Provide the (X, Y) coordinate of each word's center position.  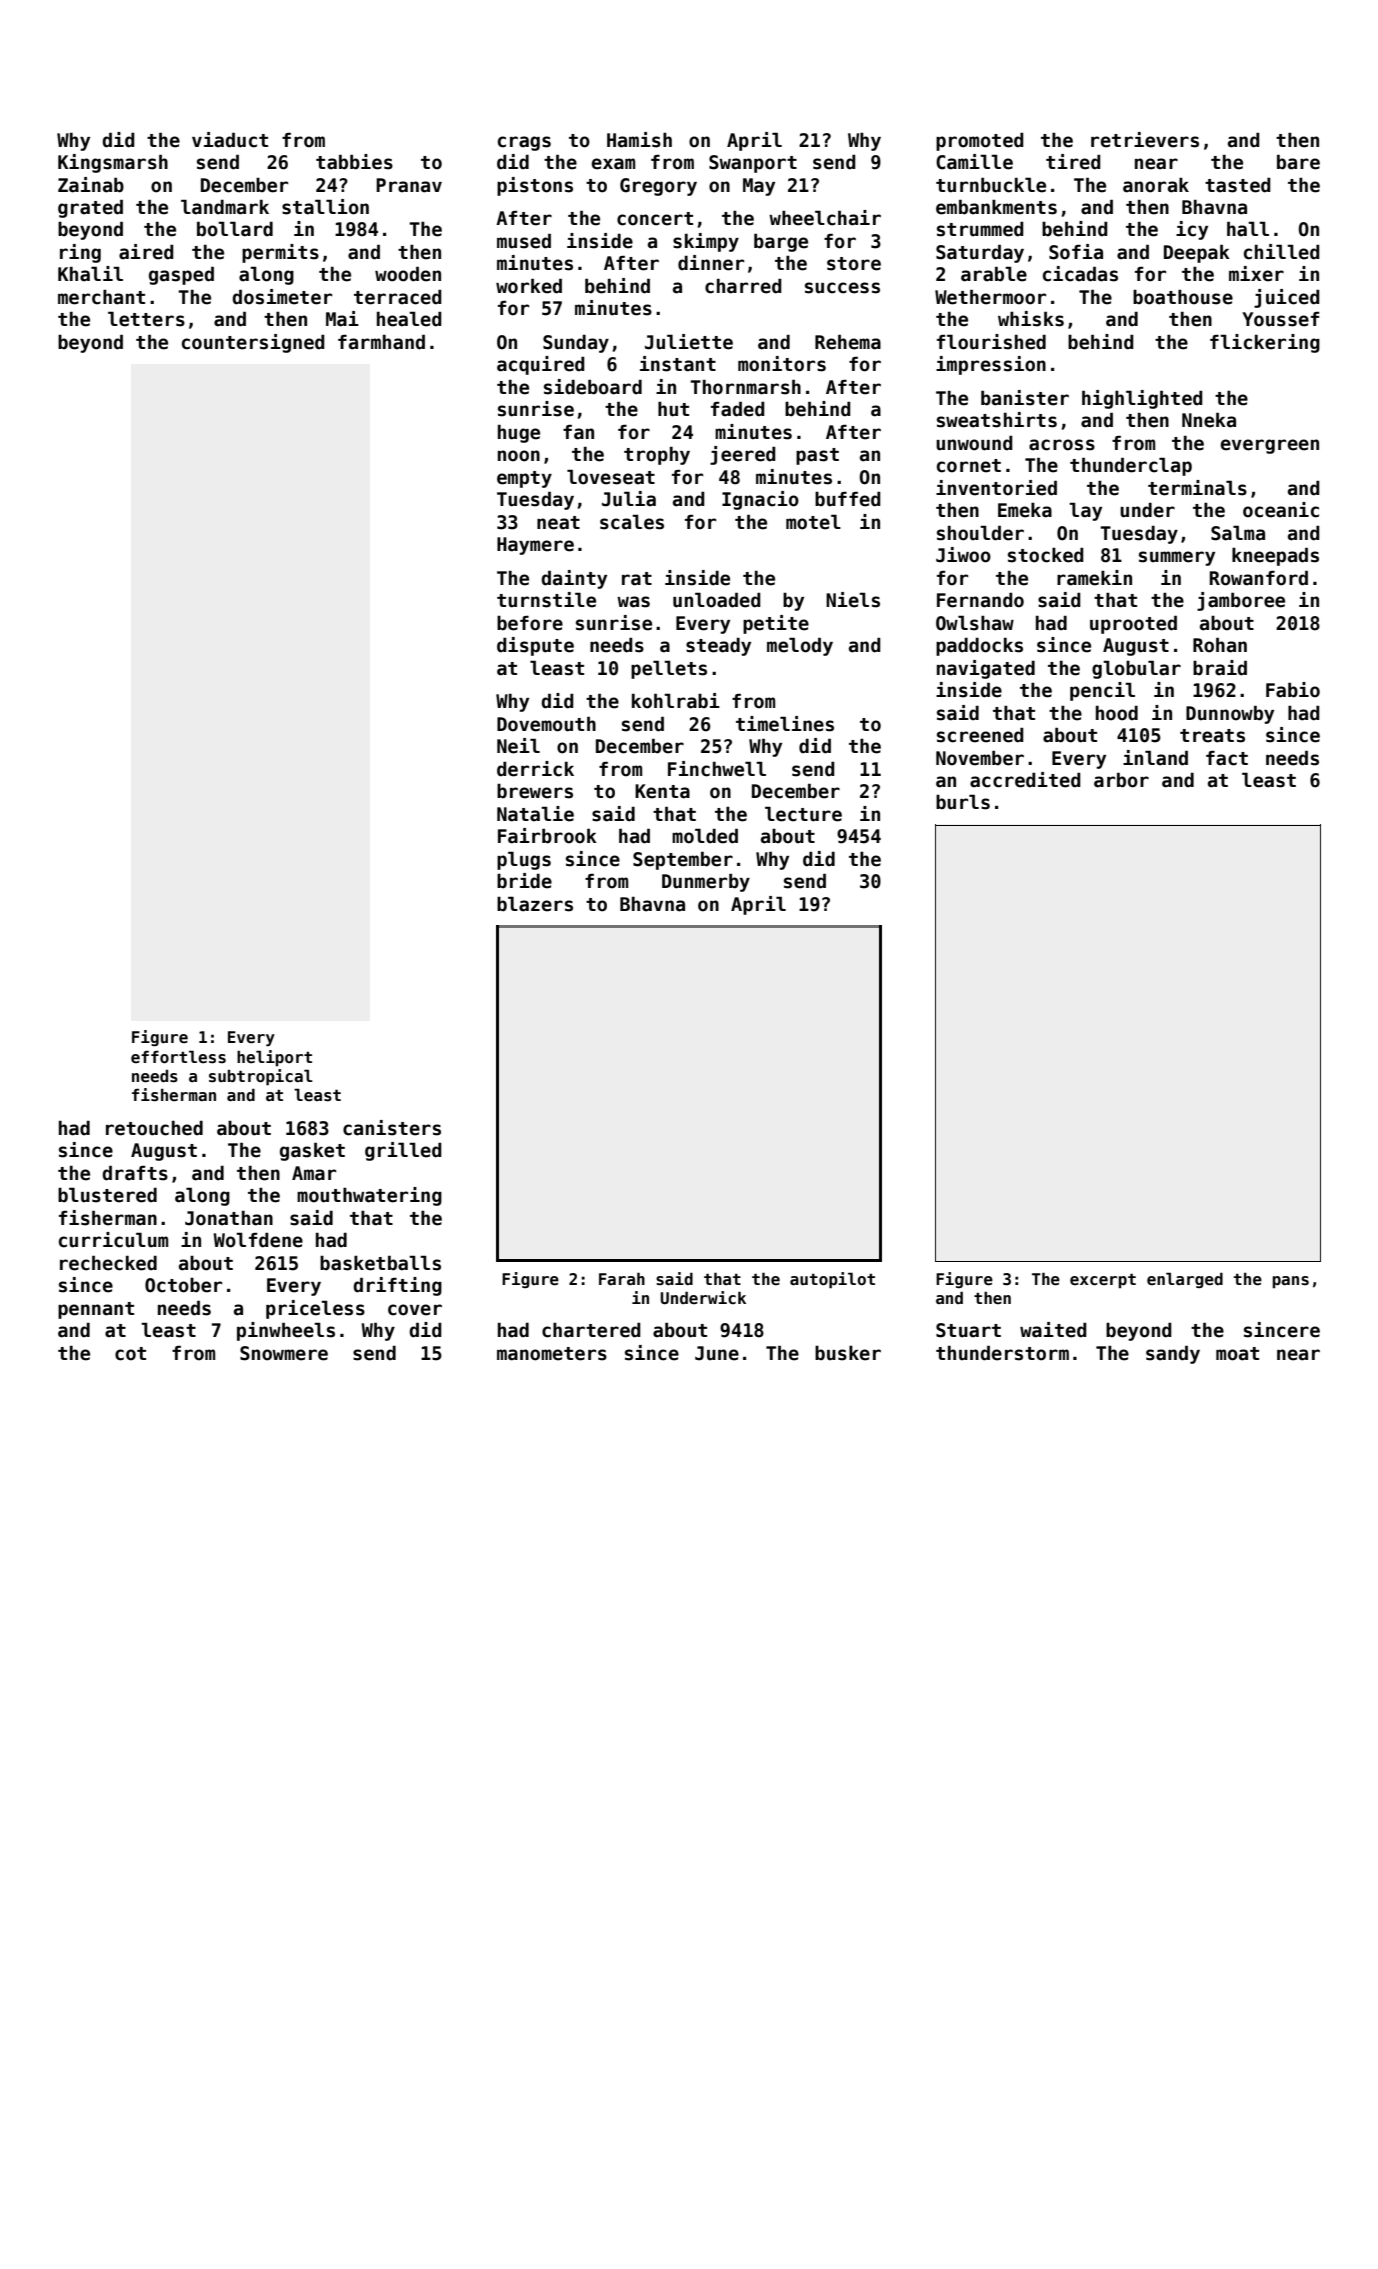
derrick (535, 769)
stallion (325, 207)
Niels (853, 600)
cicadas (1080, 274)
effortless (178, 1057)
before (530, 623)
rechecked (108, 1263)
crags (524, 143)
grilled (403, 1151)
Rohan (1220, 645)
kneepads (1275, 556)
